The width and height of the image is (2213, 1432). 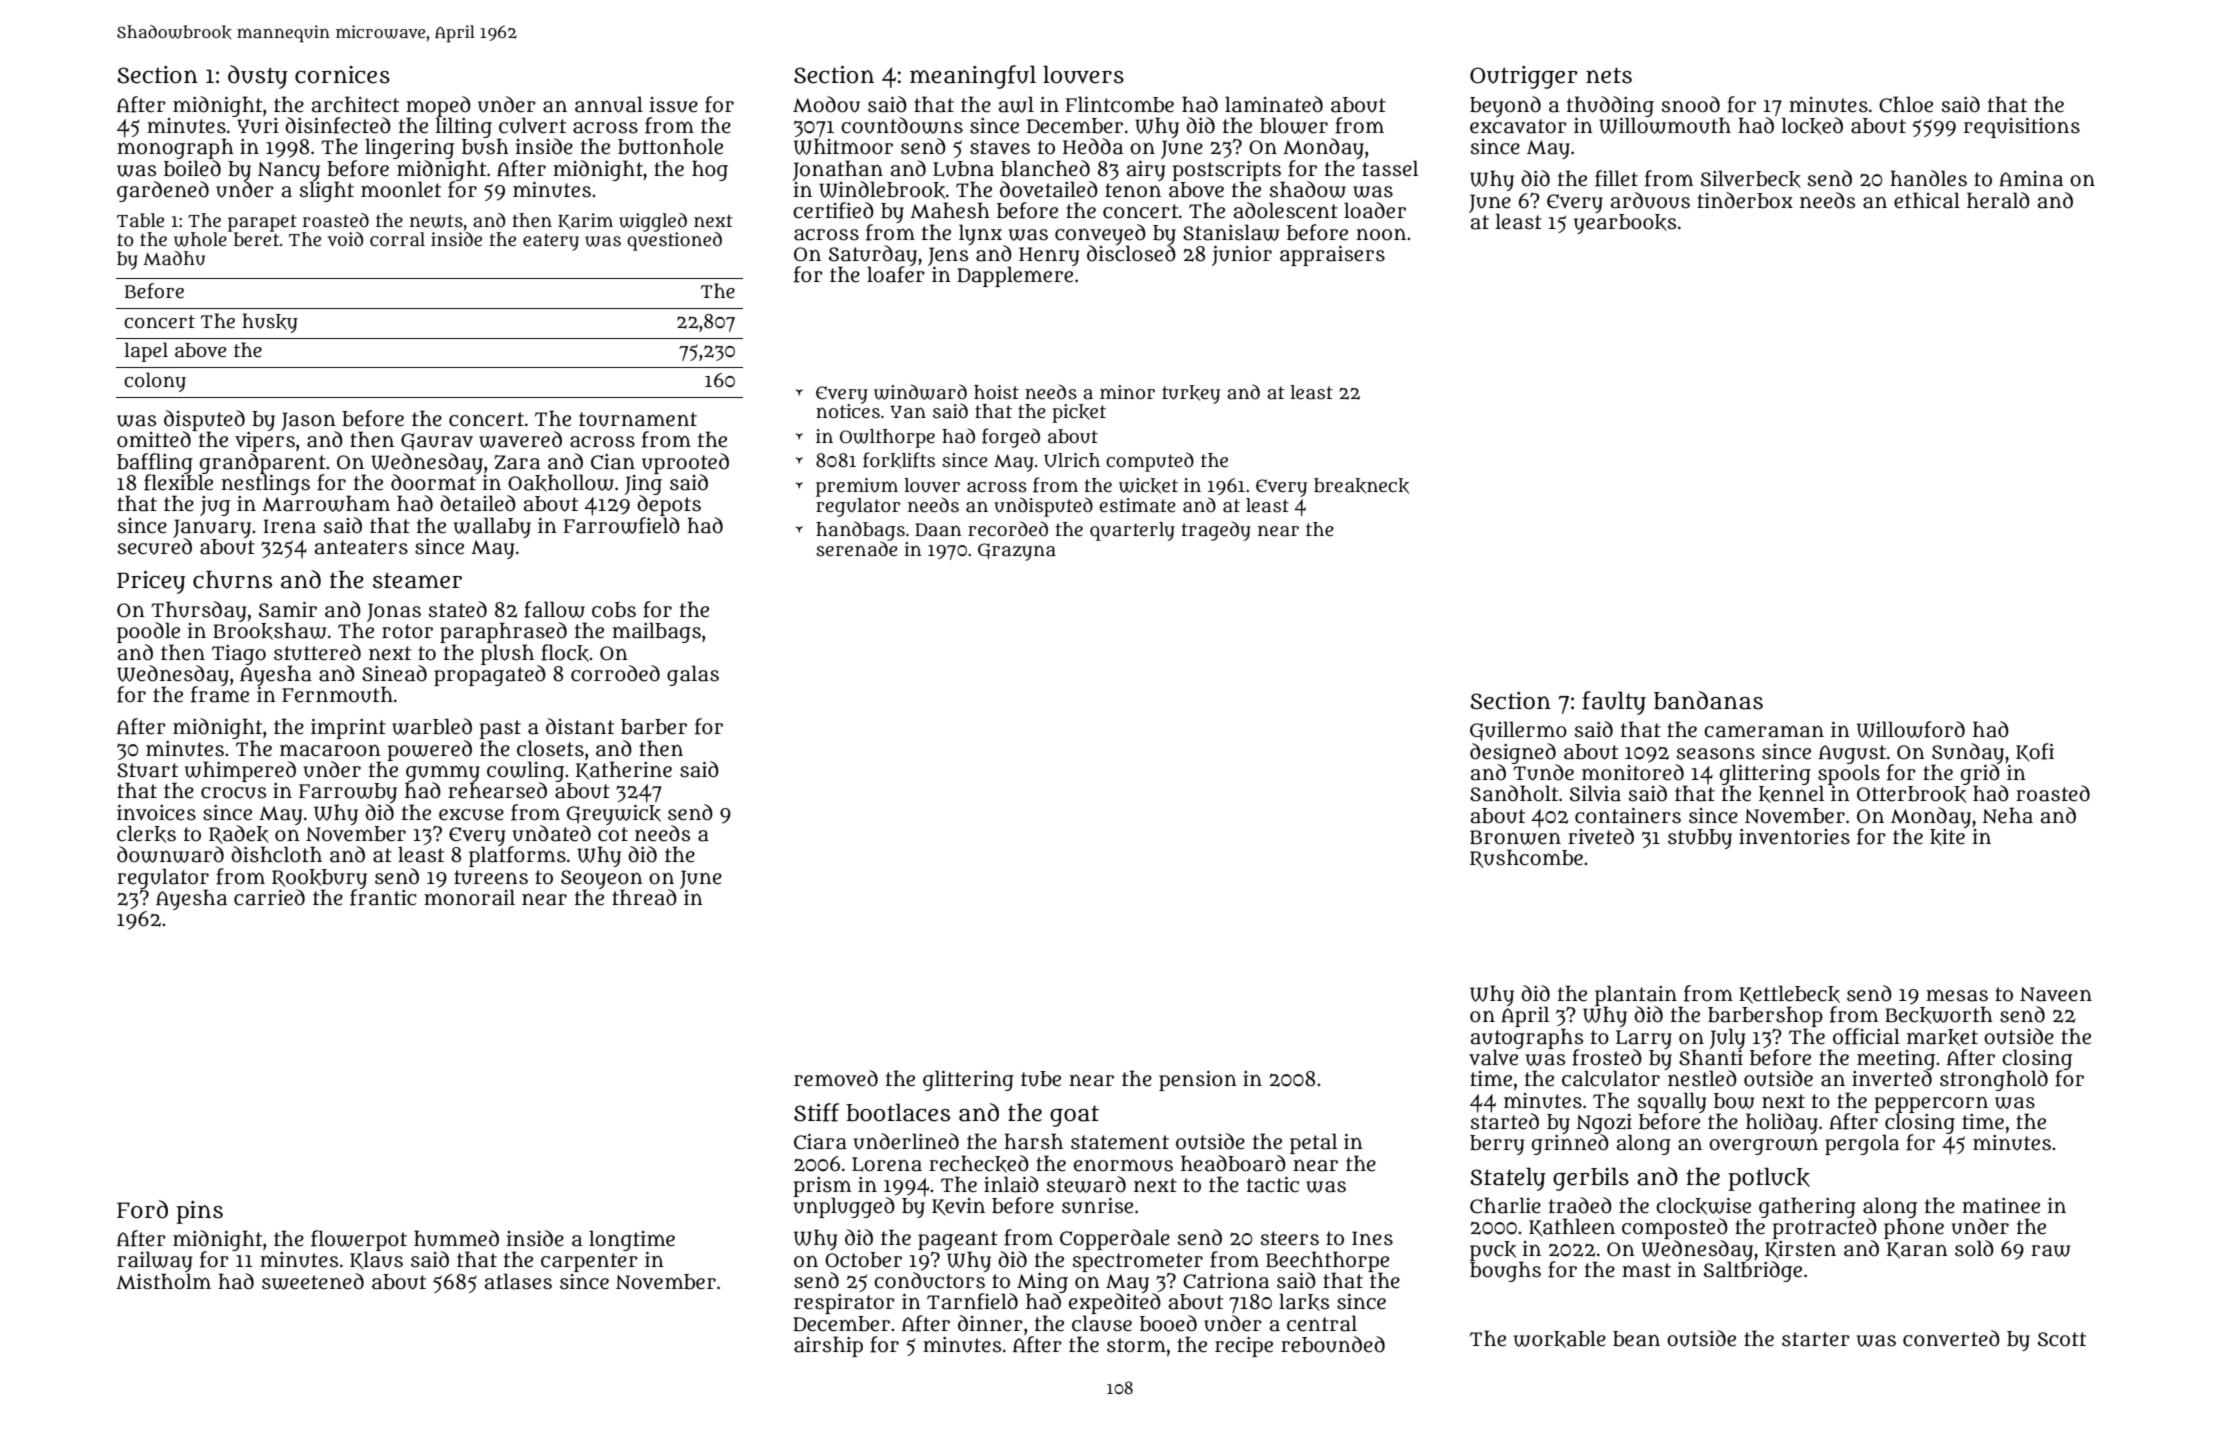 What do you see at coordinates (644, 897) in the image?
I see `thread` at bounding box center [644, 897].
